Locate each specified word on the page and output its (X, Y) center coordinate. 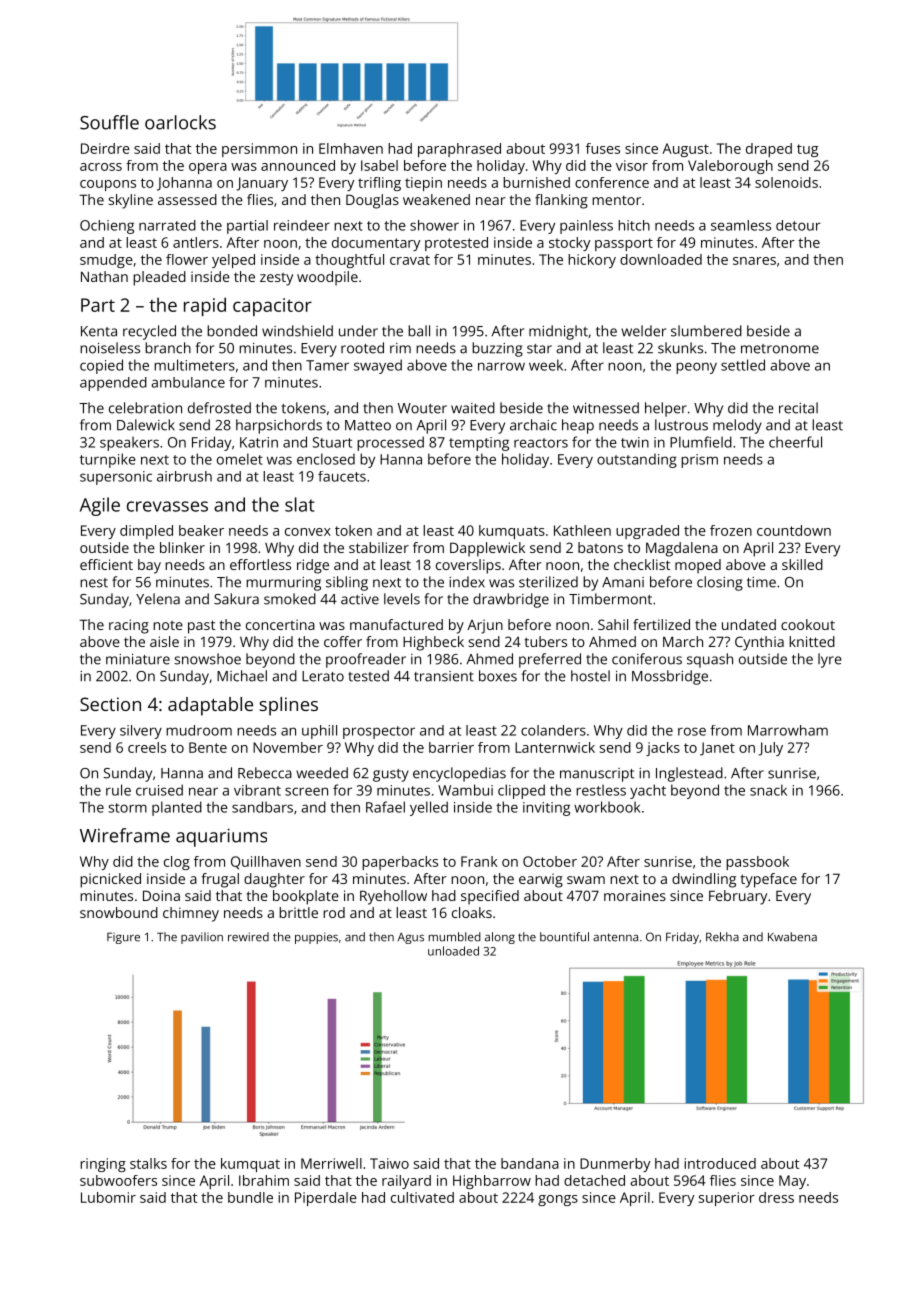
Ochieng (107, 227)
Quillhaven (266, 862)
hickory (592, 261)
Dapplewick (487, 549)
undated (749, 624)
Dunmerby (615, 1165)
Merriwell (331, 1163)
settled (743, 365)
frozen (731, 530)
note (168, 625)
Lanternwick (555, 747)
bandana (530, 1163)
